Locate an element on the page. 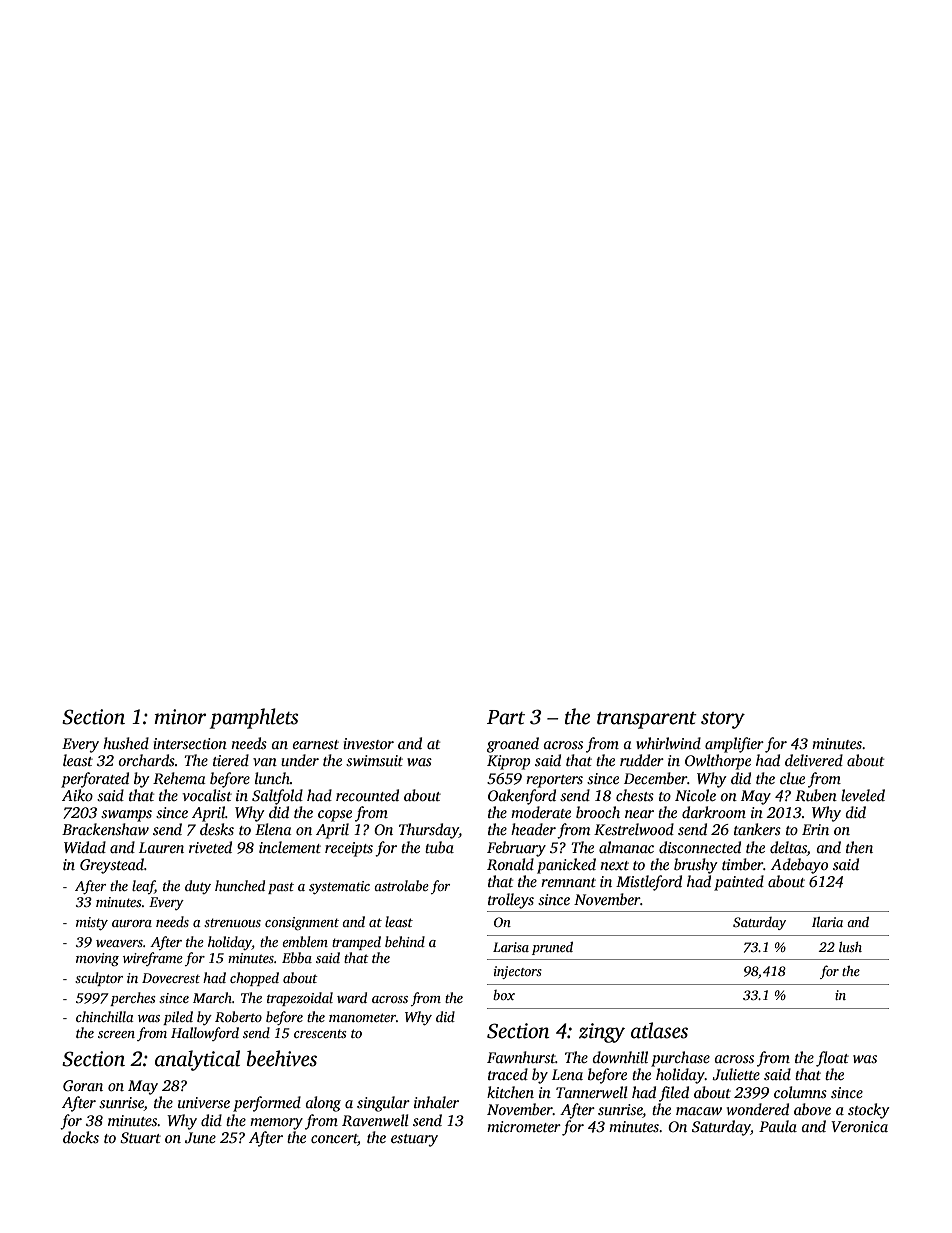 This document has height=1233, width=952. universe is located at coordinates (204, 1102).
